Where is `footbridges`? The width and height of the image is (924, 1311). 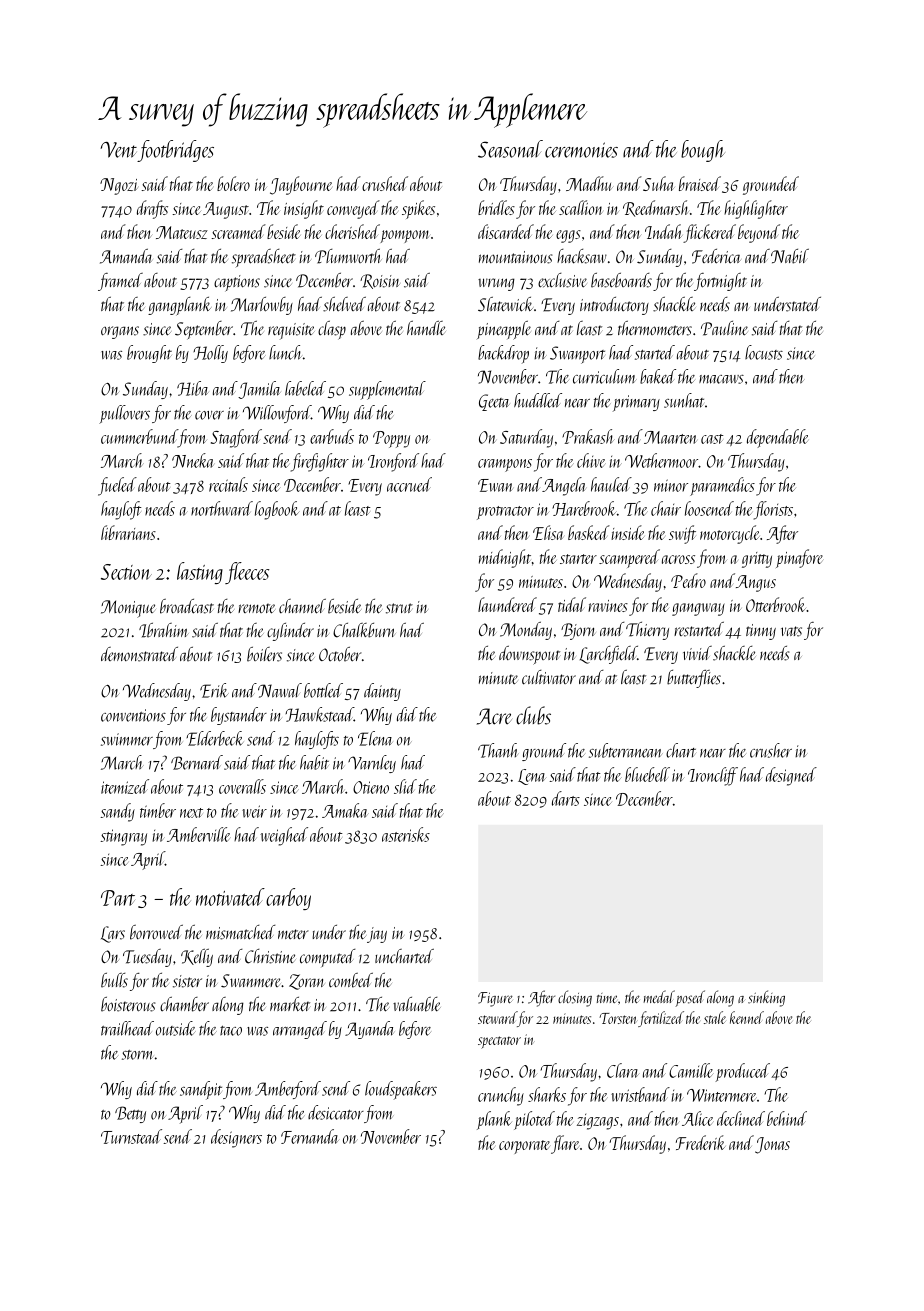 footbridges is located at coordinates (175, 151).
